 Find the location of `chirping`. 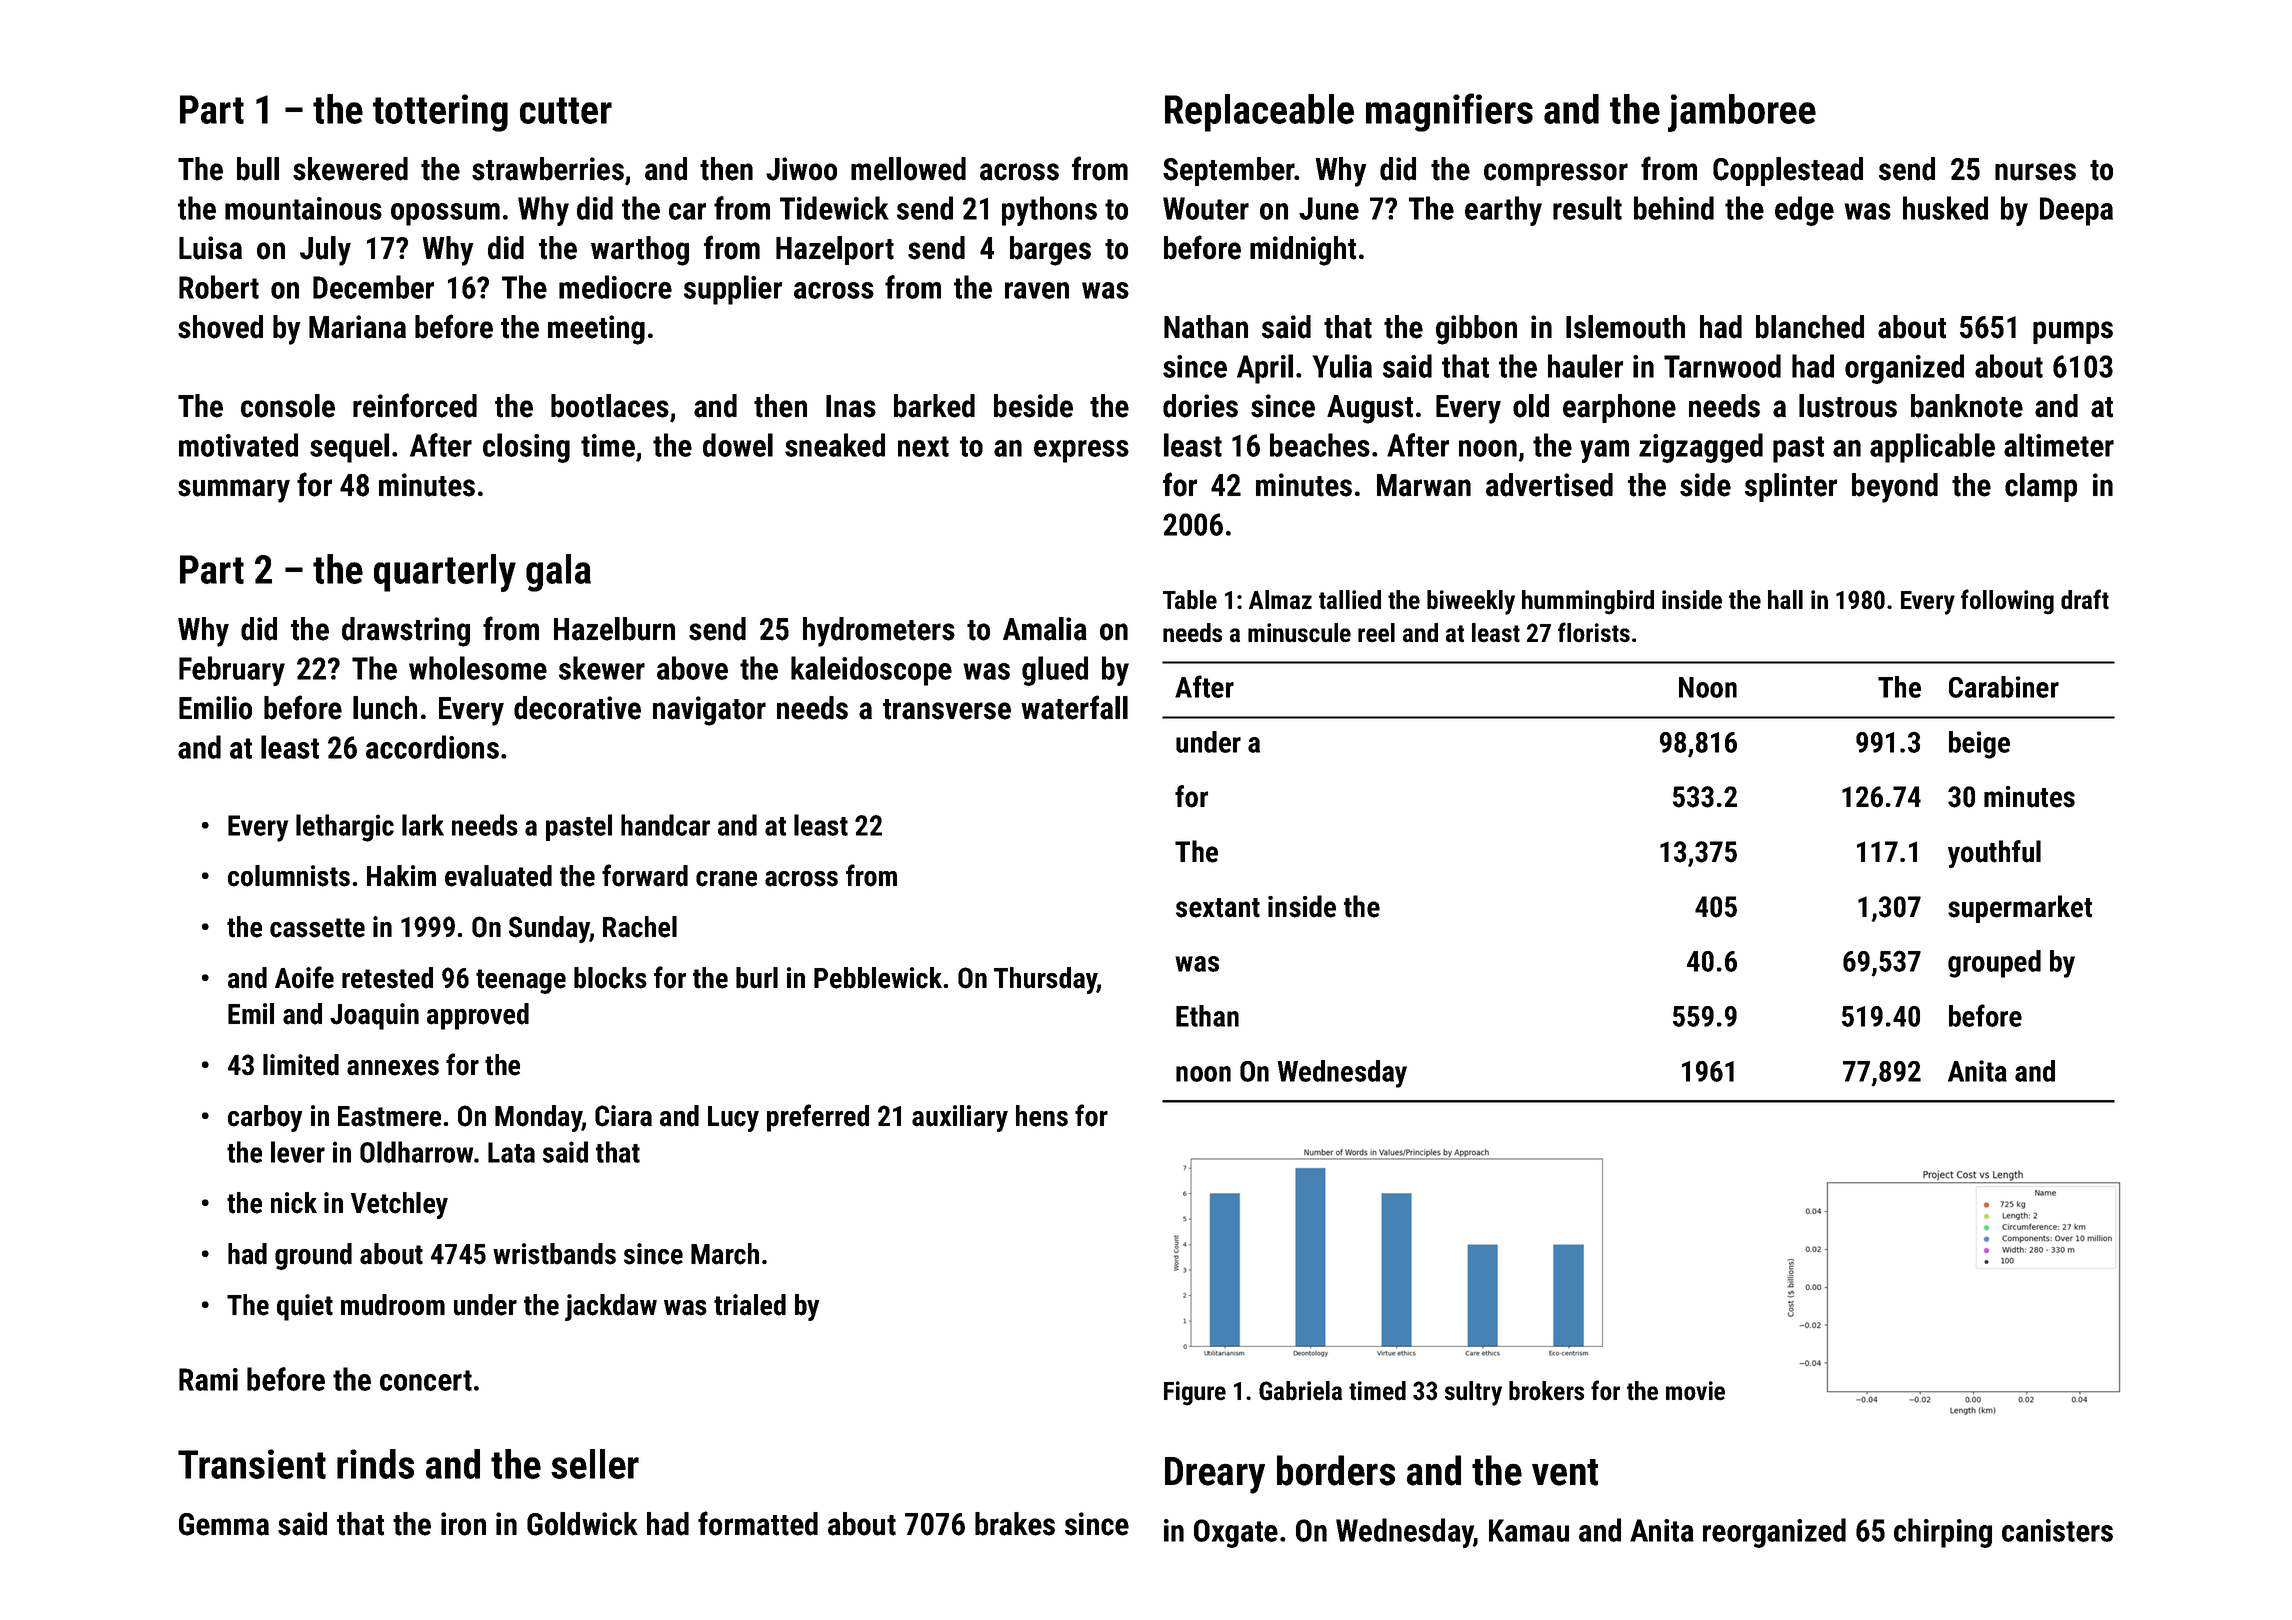

chirping is located at coordinates (1943, 1533).
